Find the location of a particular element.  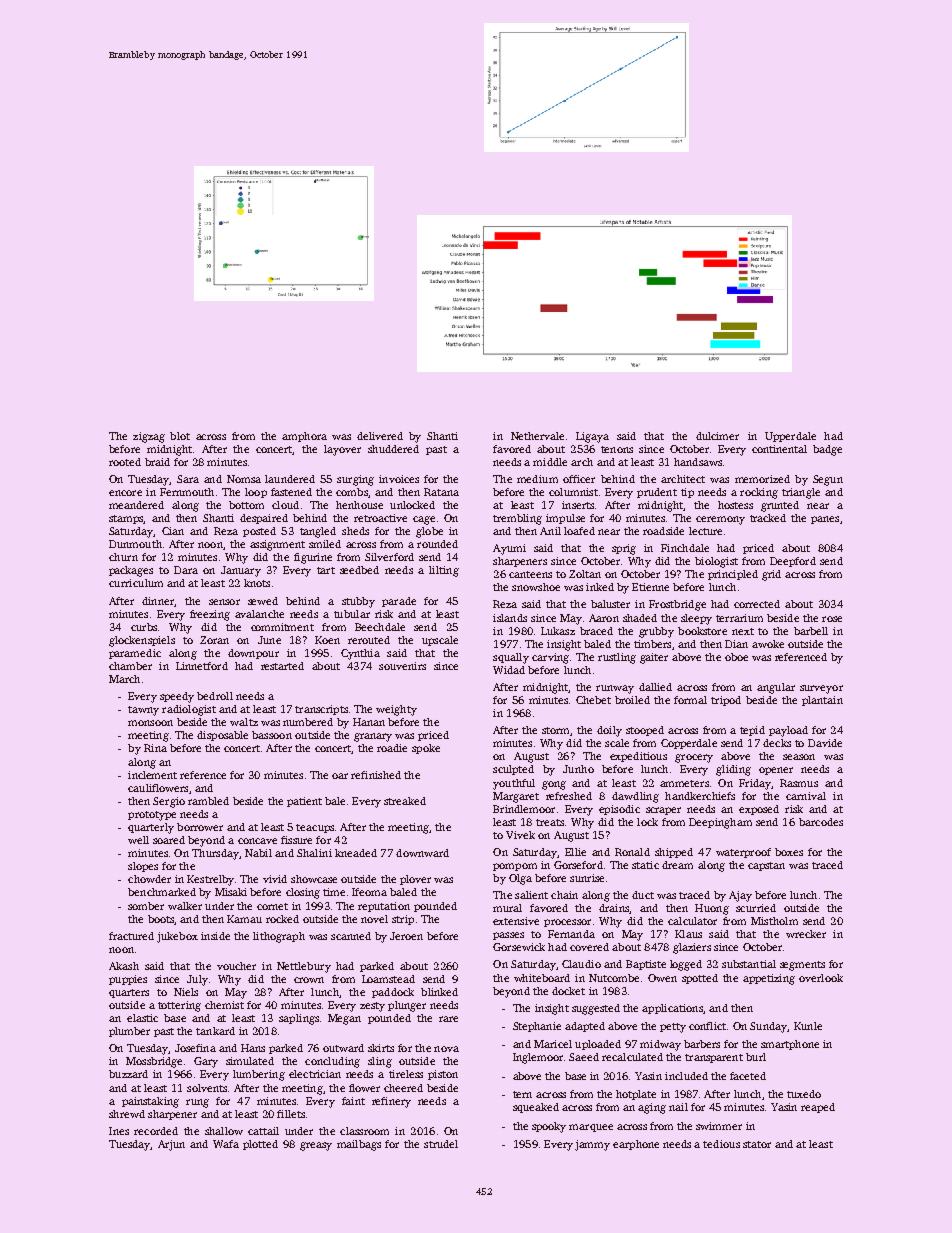

curbs is located at coordinates (144, 627).
